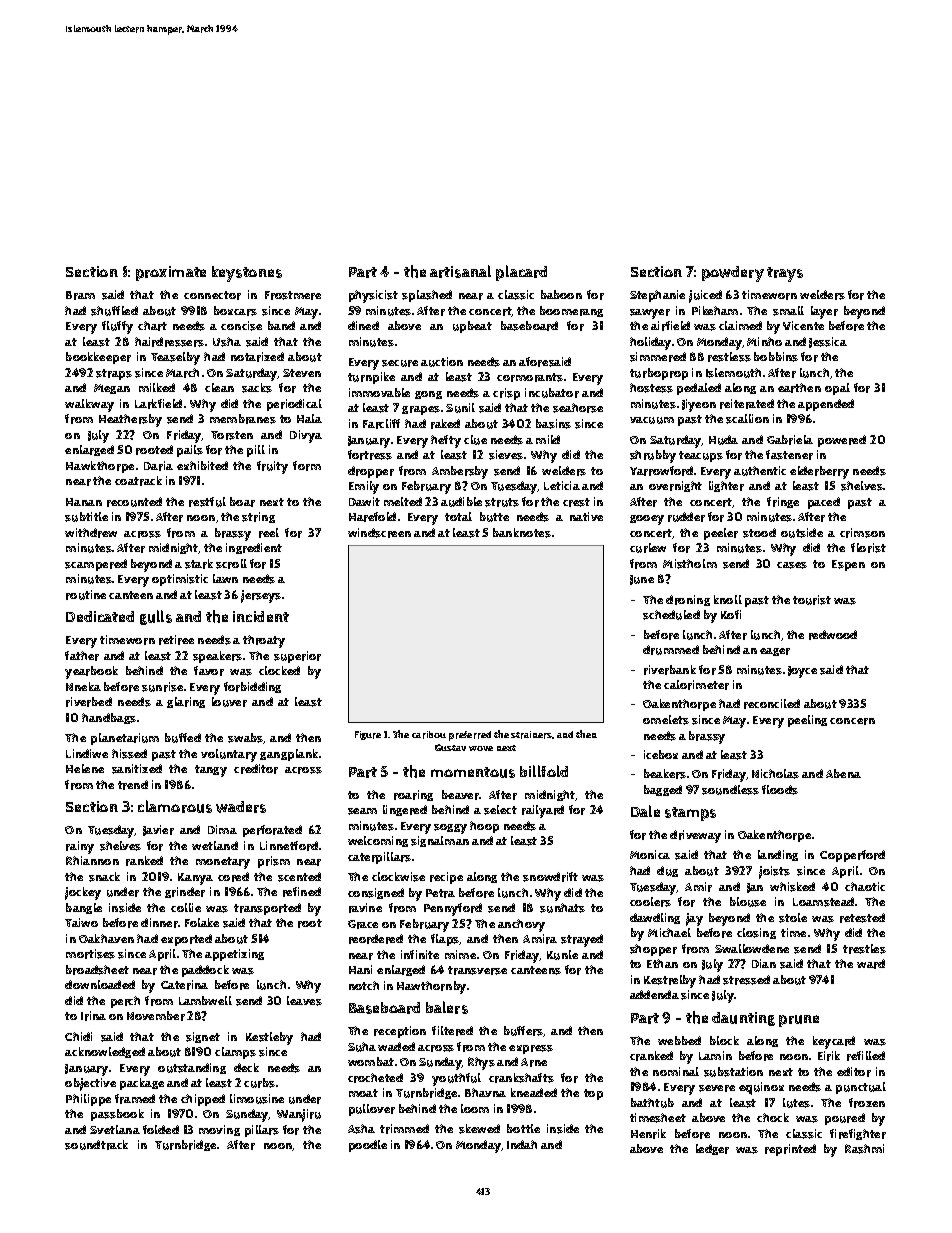 The height and width of the screenshot is (1233, 952). I want to click on riverbank, so click(670, 670).
